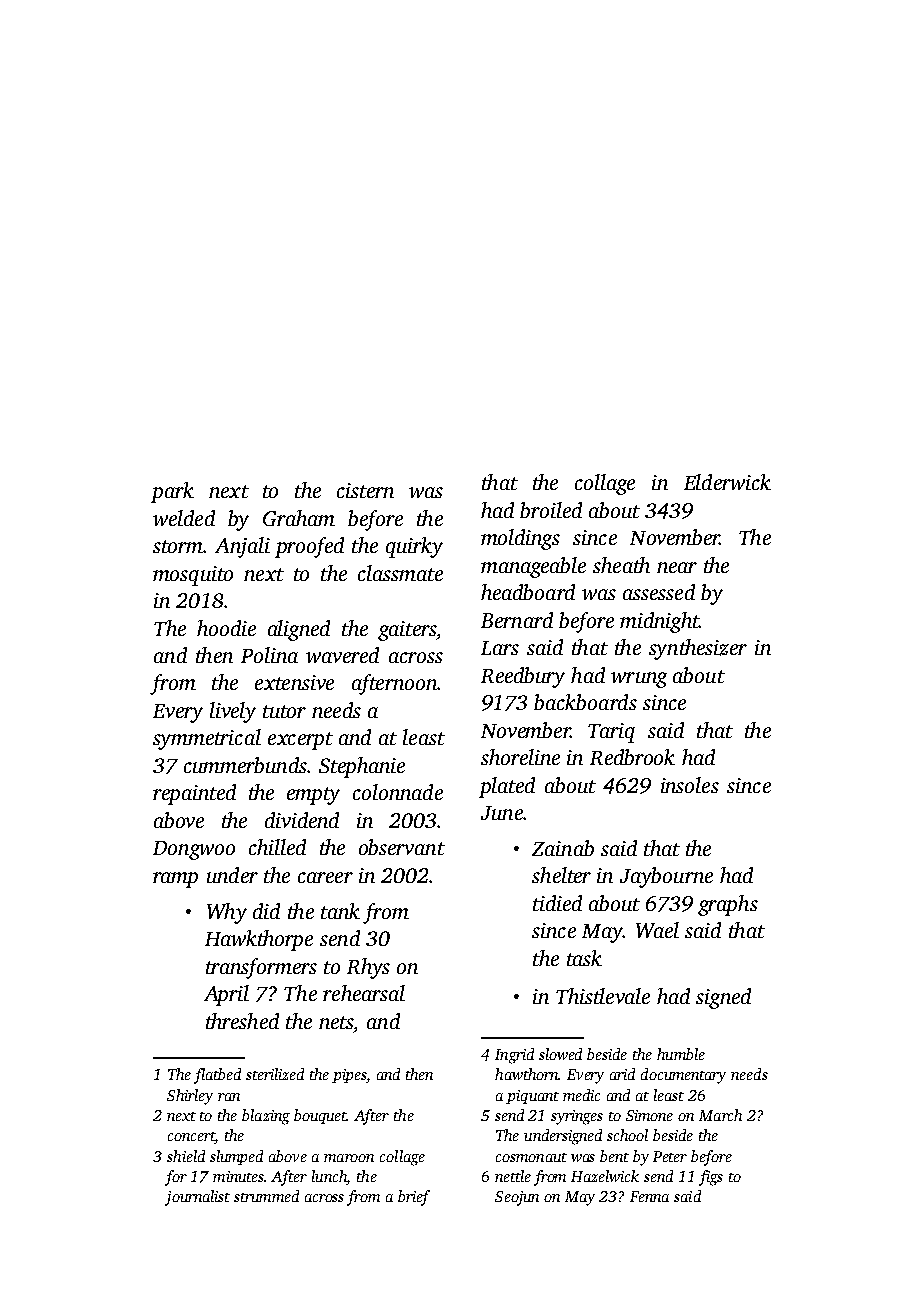 Image resolution: width=924 pixels, height=1311 pixels. Describe the element at coordinates (336, 1022) in the screenshot. I see `nets` at that location.
